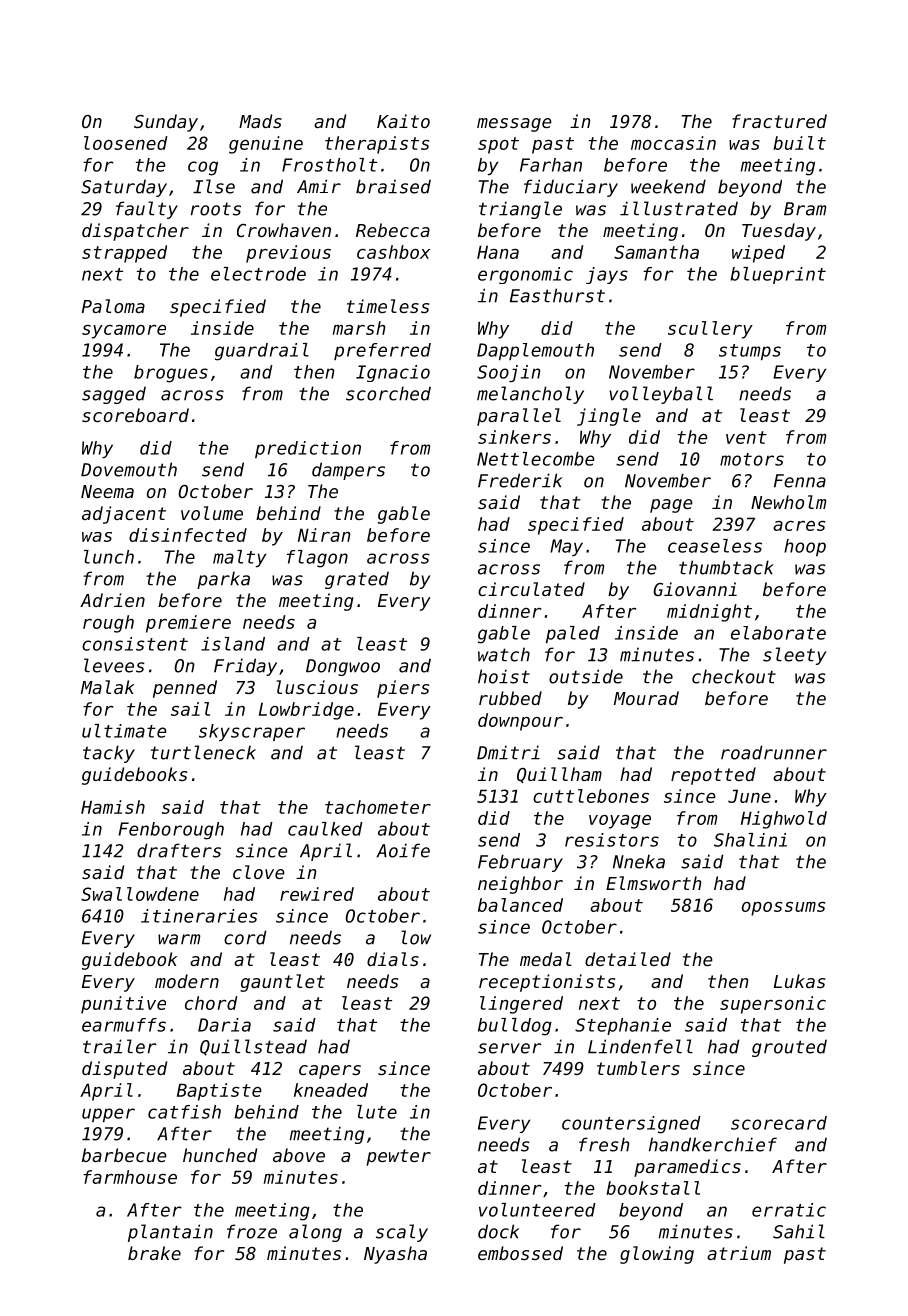 Image resolution: width=908 pixels, height=1316 pixels. Describe the element at coordinates (239, 558) in the screenshot. I see `malty` at that location.
